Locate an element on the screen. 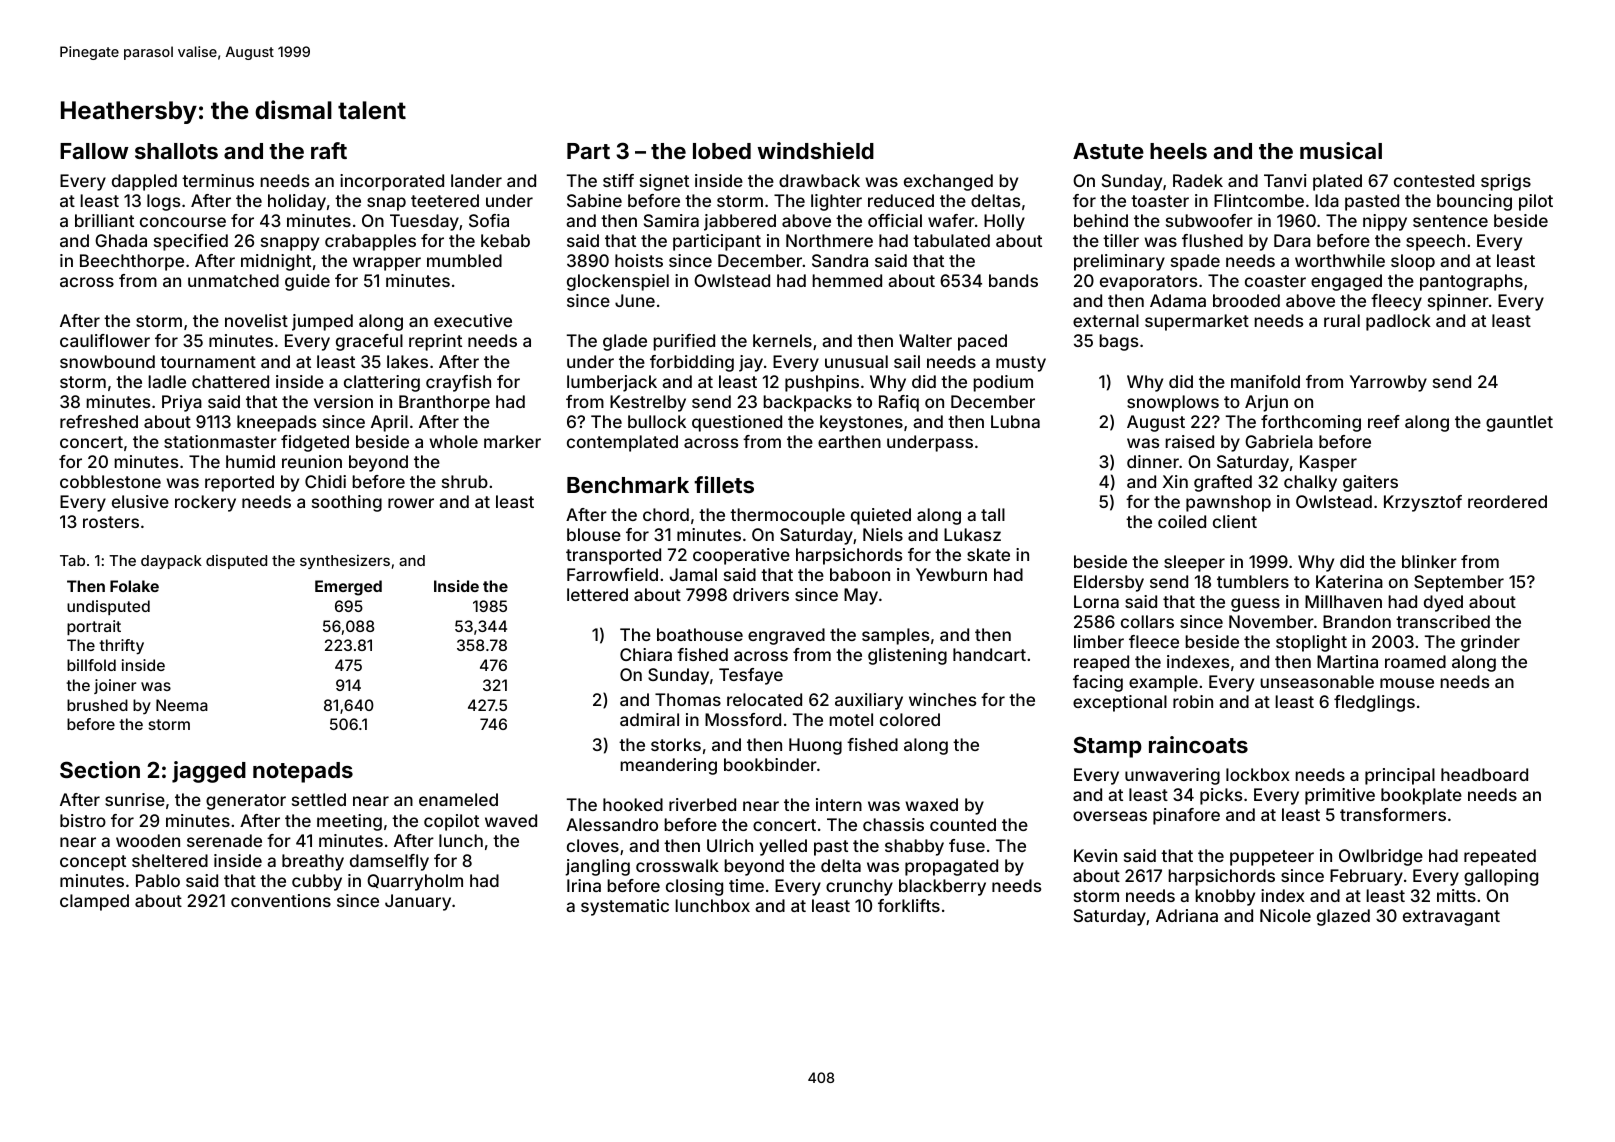  Huong is located at coordinates (815, 746).
